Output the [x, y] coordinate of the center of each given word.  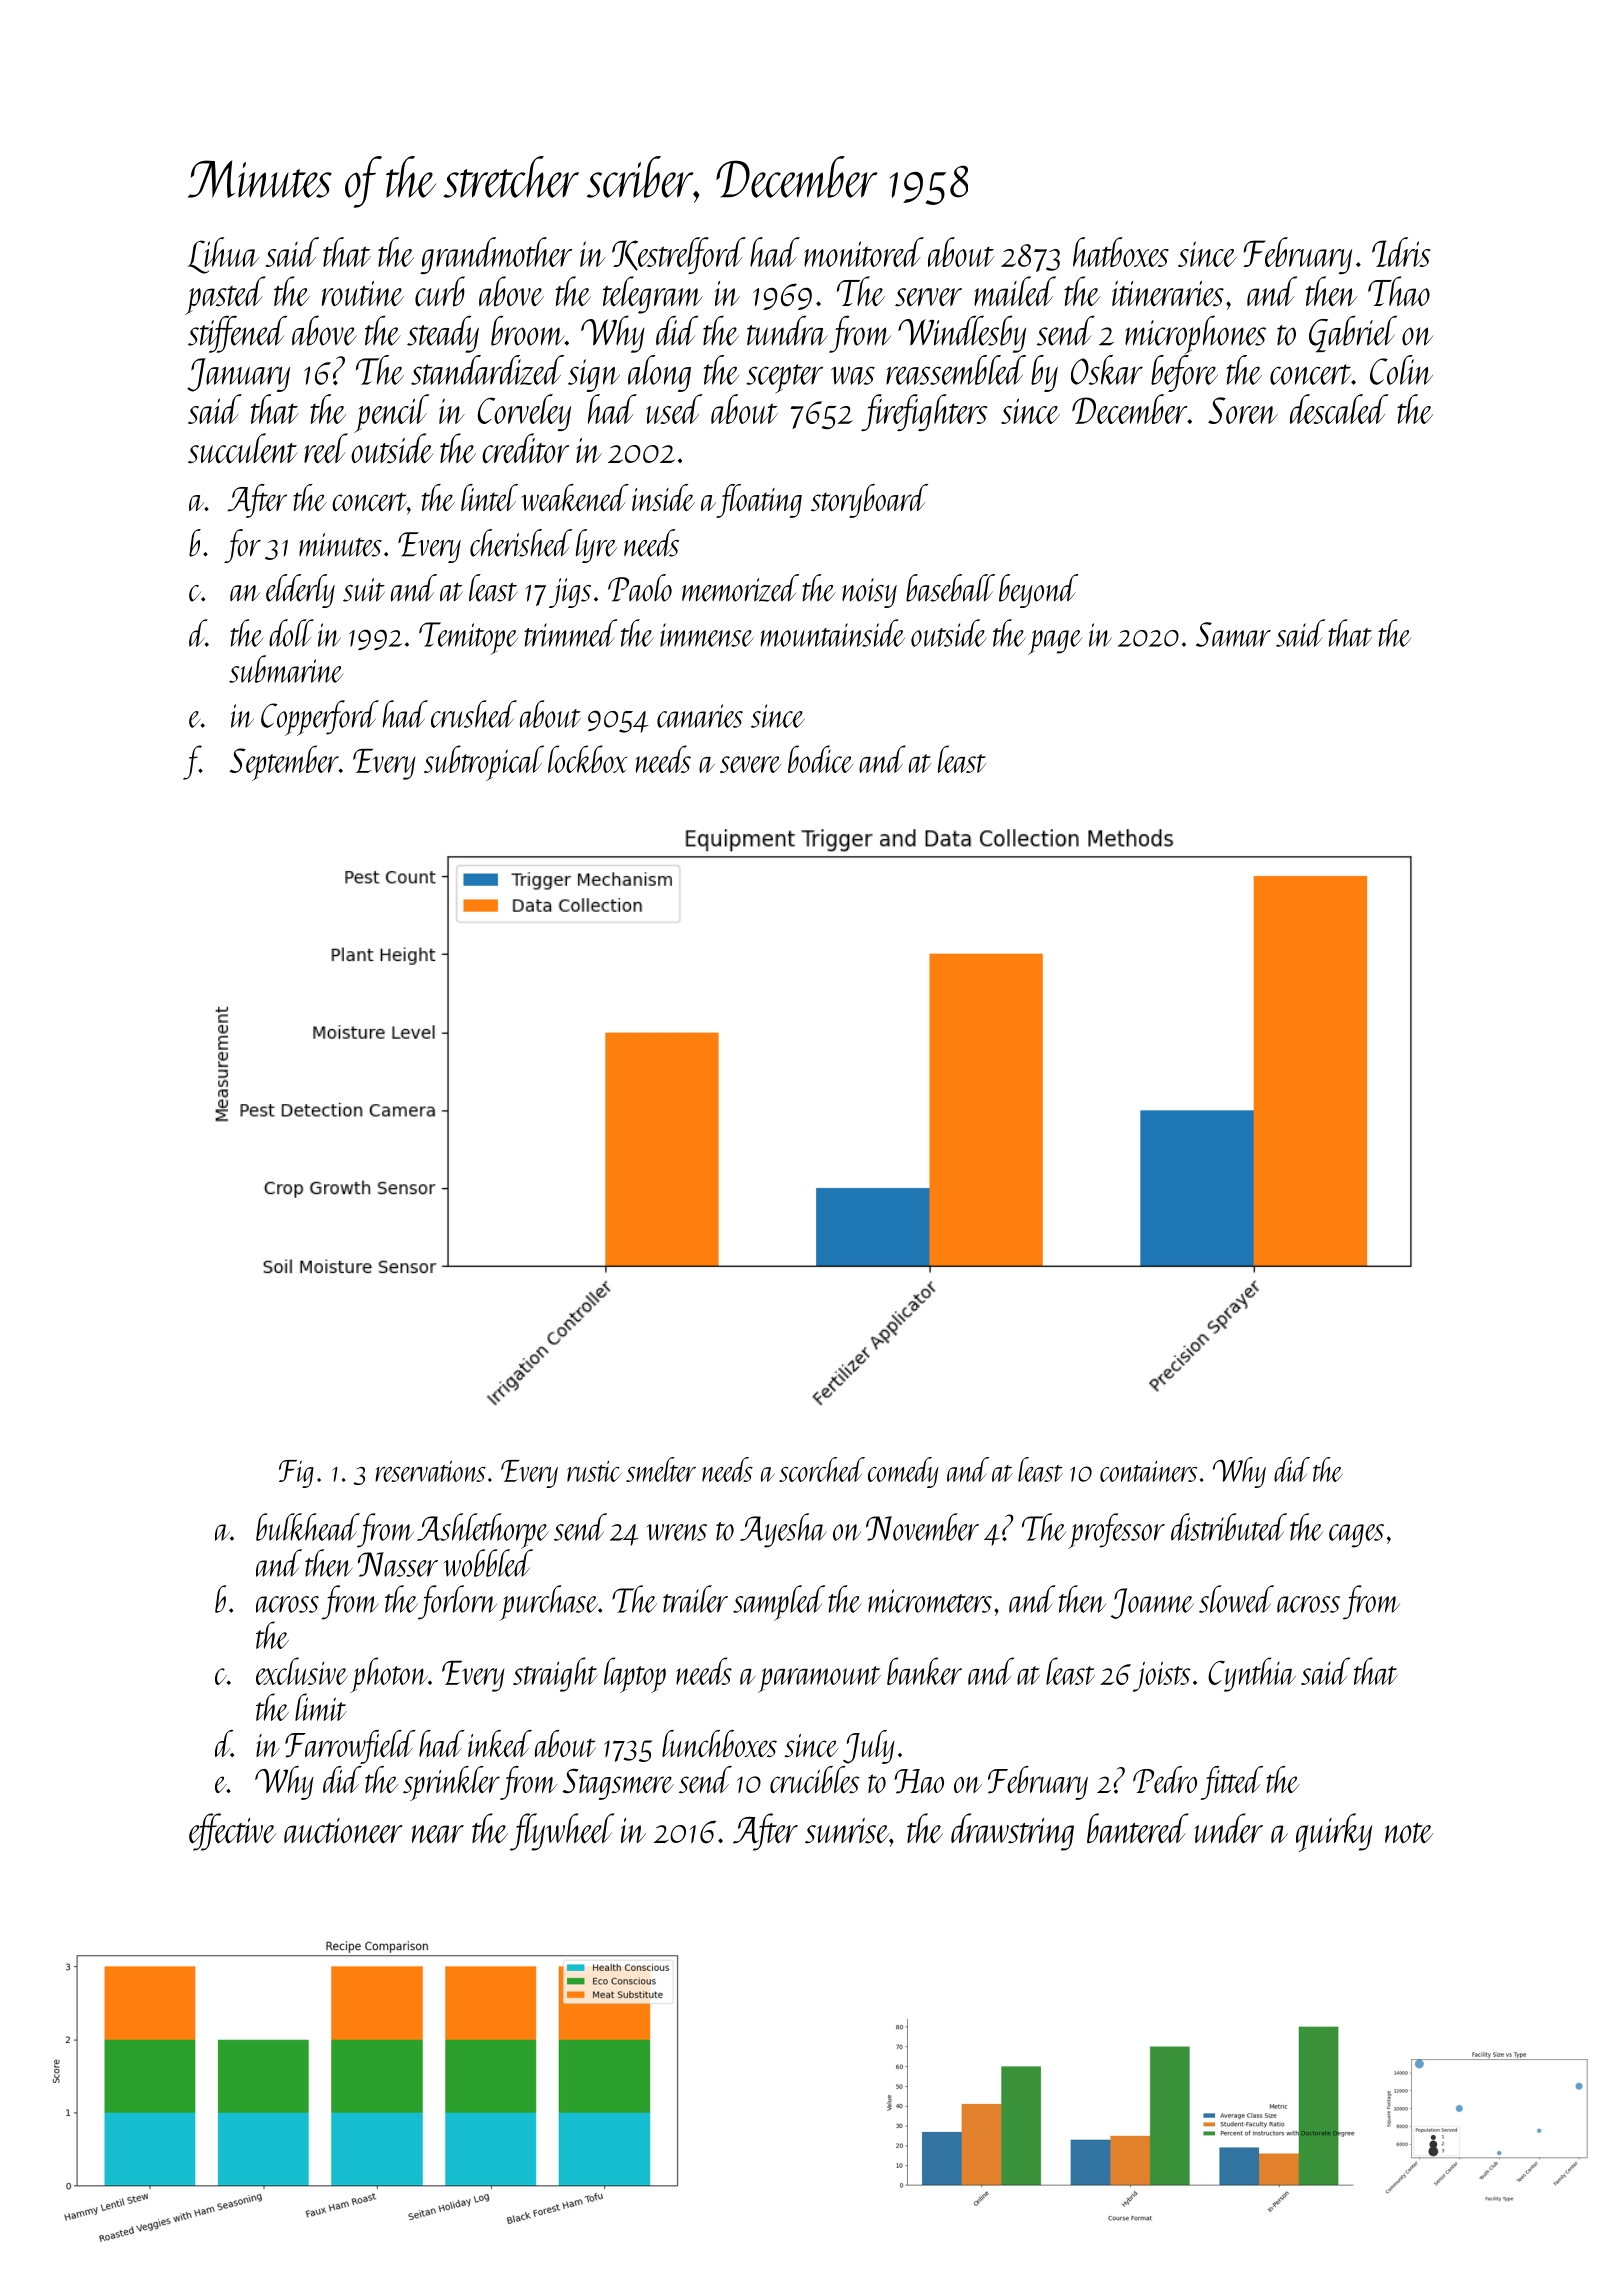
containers [1148, 1471]
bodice [820, 759]
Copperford [320, 718]
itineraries [1168, 294]
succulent [242, 448]
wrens [677, 1532]
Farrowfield [350, 1747]
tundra [787, 330]
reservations [430, 1471]
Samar [1233, 634]
